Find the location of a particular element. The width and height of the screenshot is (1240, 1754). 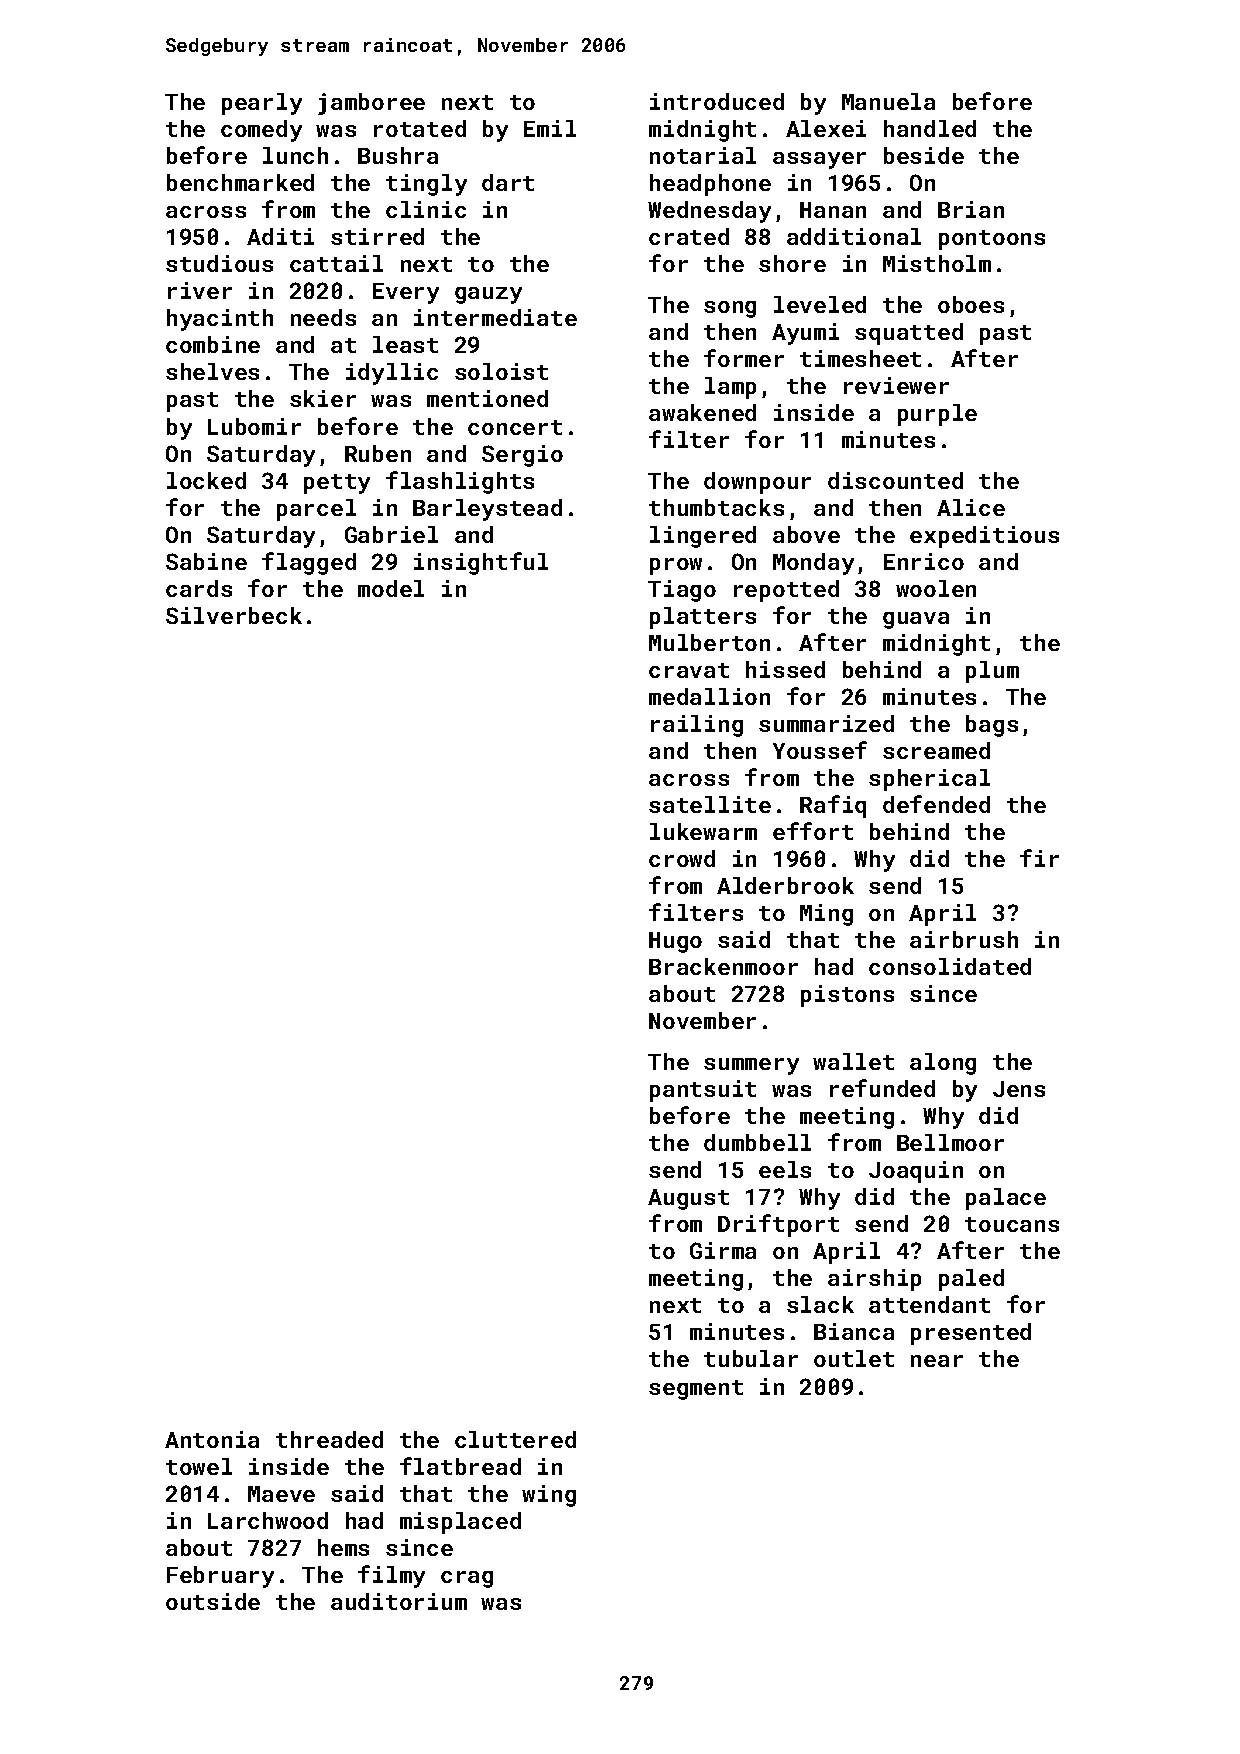

introduced is located at coordinates (717, 101).
